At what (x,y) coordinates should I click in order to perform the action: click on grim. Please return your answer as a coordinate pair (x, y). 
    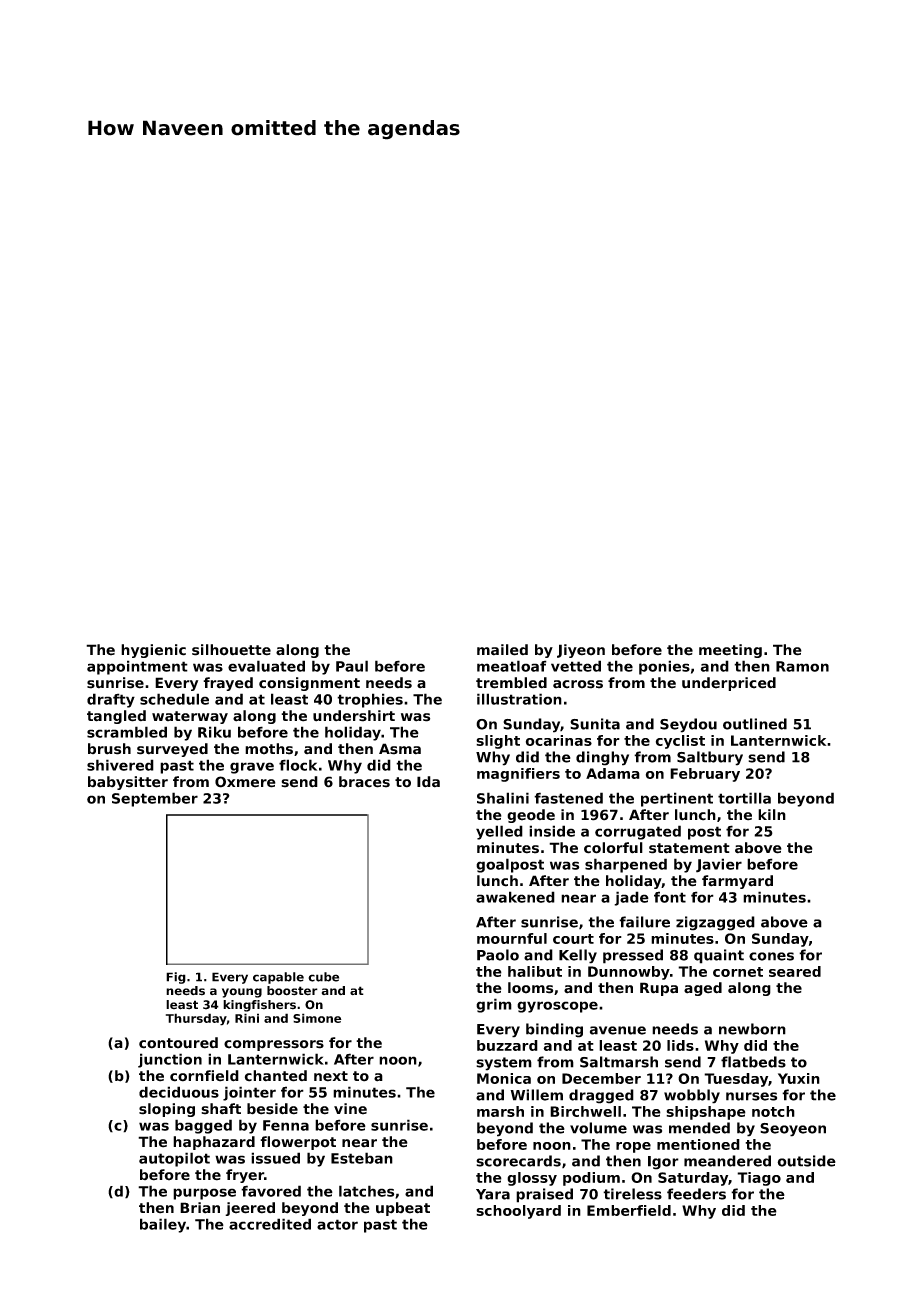
    Looking at the image, I should click on (494, 1005).
